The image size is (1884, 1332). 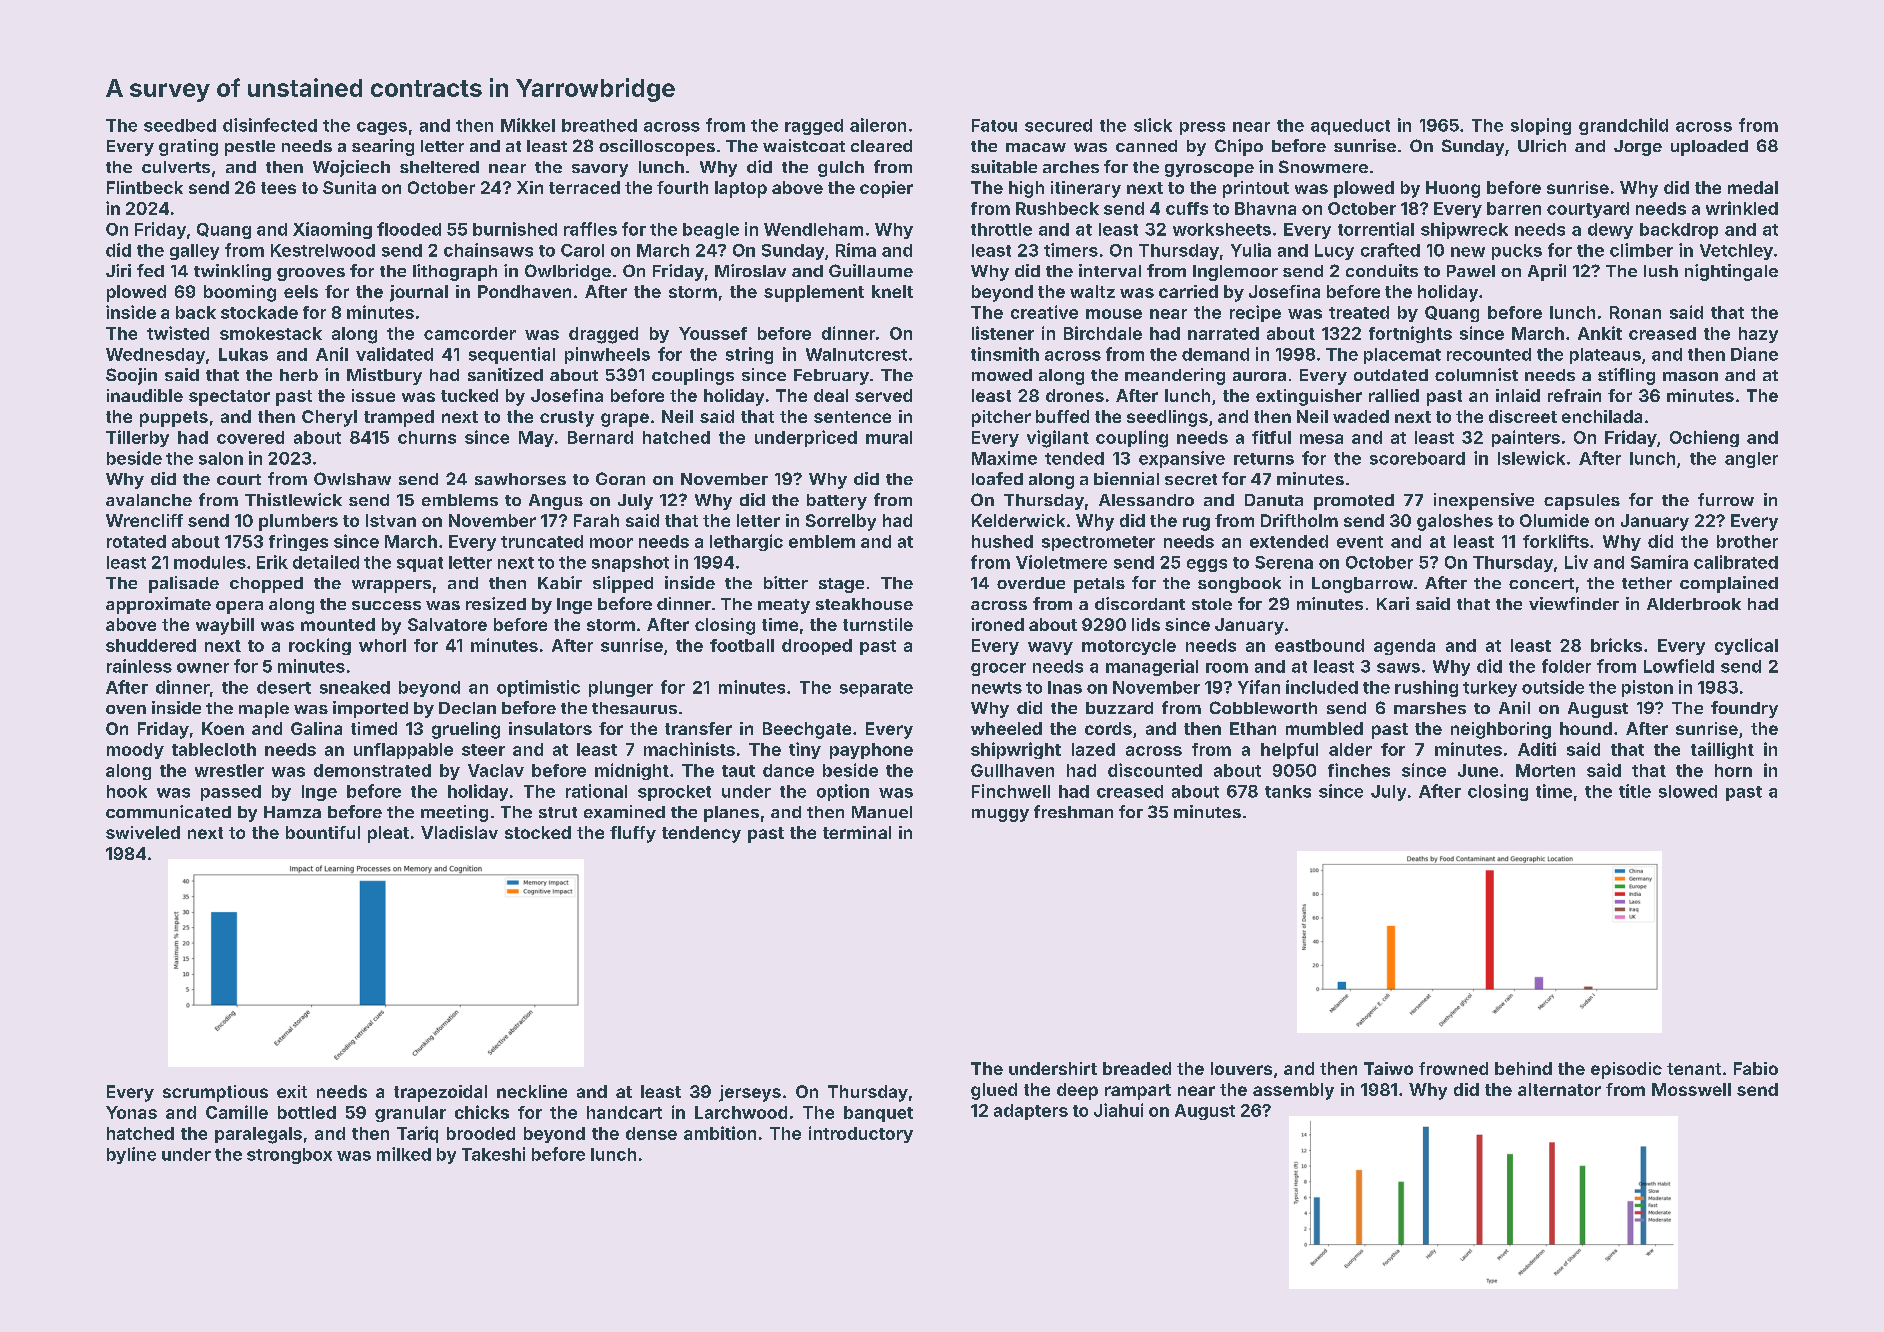 I want to click on Kestrelwood, so click(x=323, y=250).
